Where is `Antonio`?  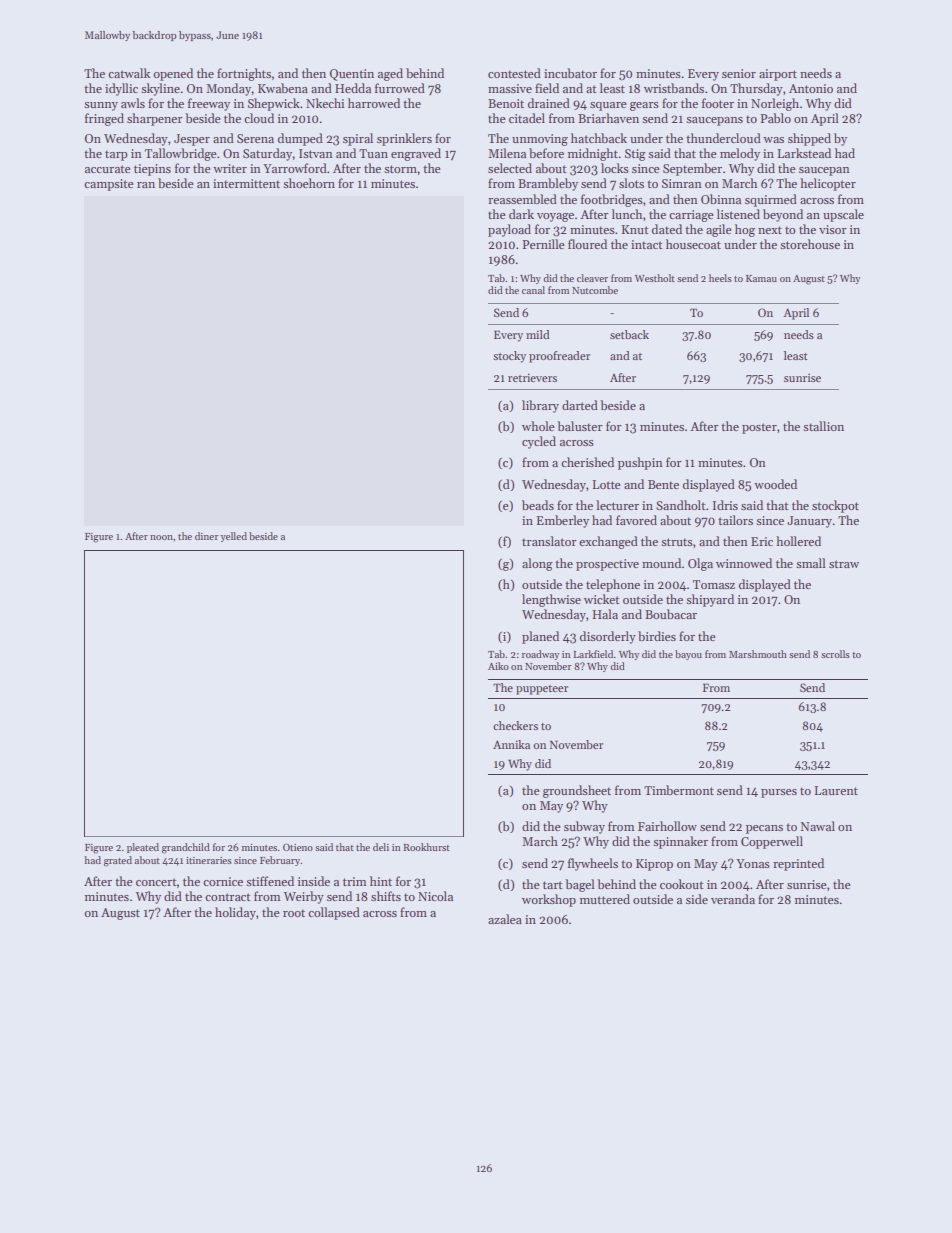 Antonio is located at coordinates (811, 88).
